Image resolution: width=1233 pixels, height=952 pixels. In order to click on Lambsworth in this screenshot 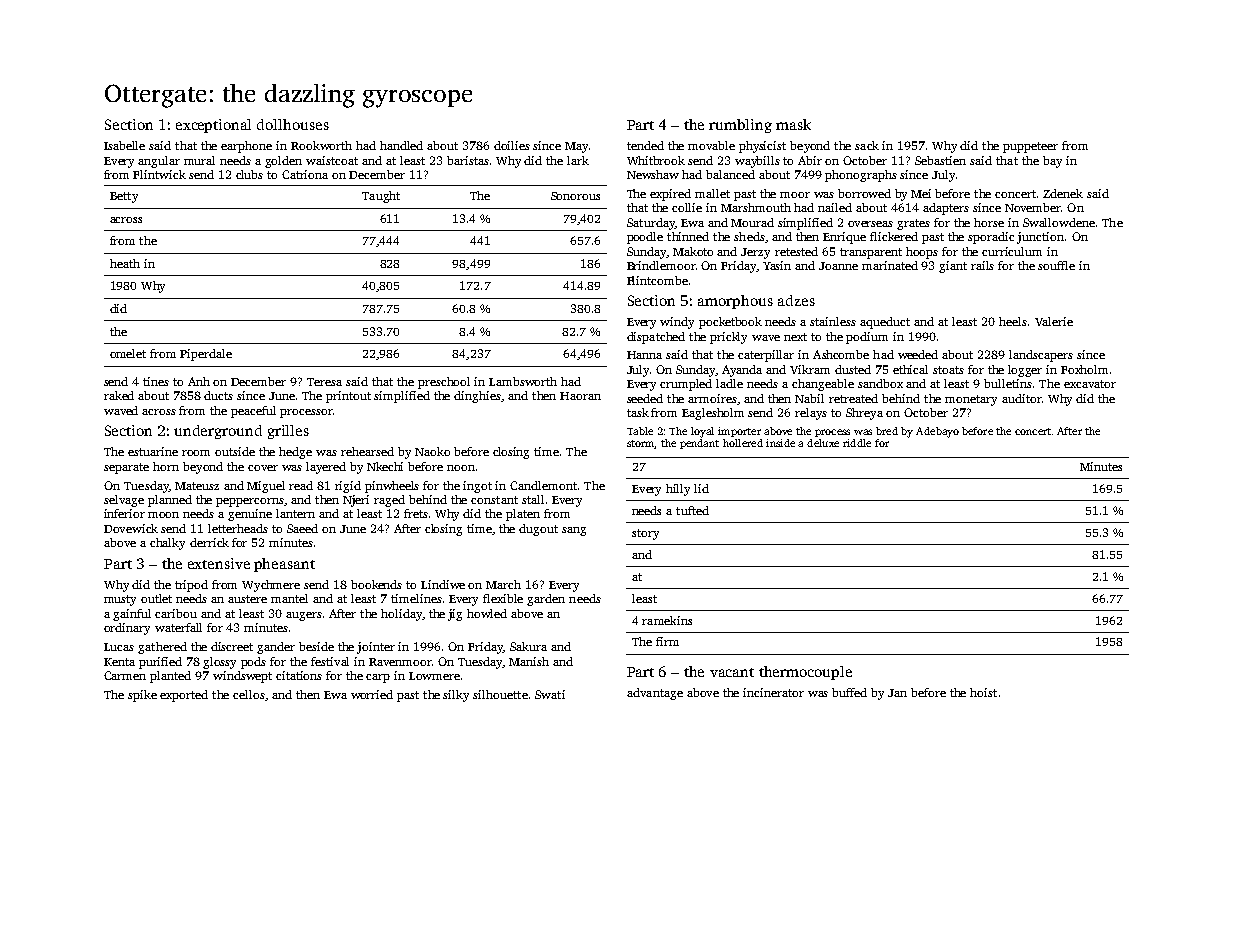, I will do `click(523, 381)`.
